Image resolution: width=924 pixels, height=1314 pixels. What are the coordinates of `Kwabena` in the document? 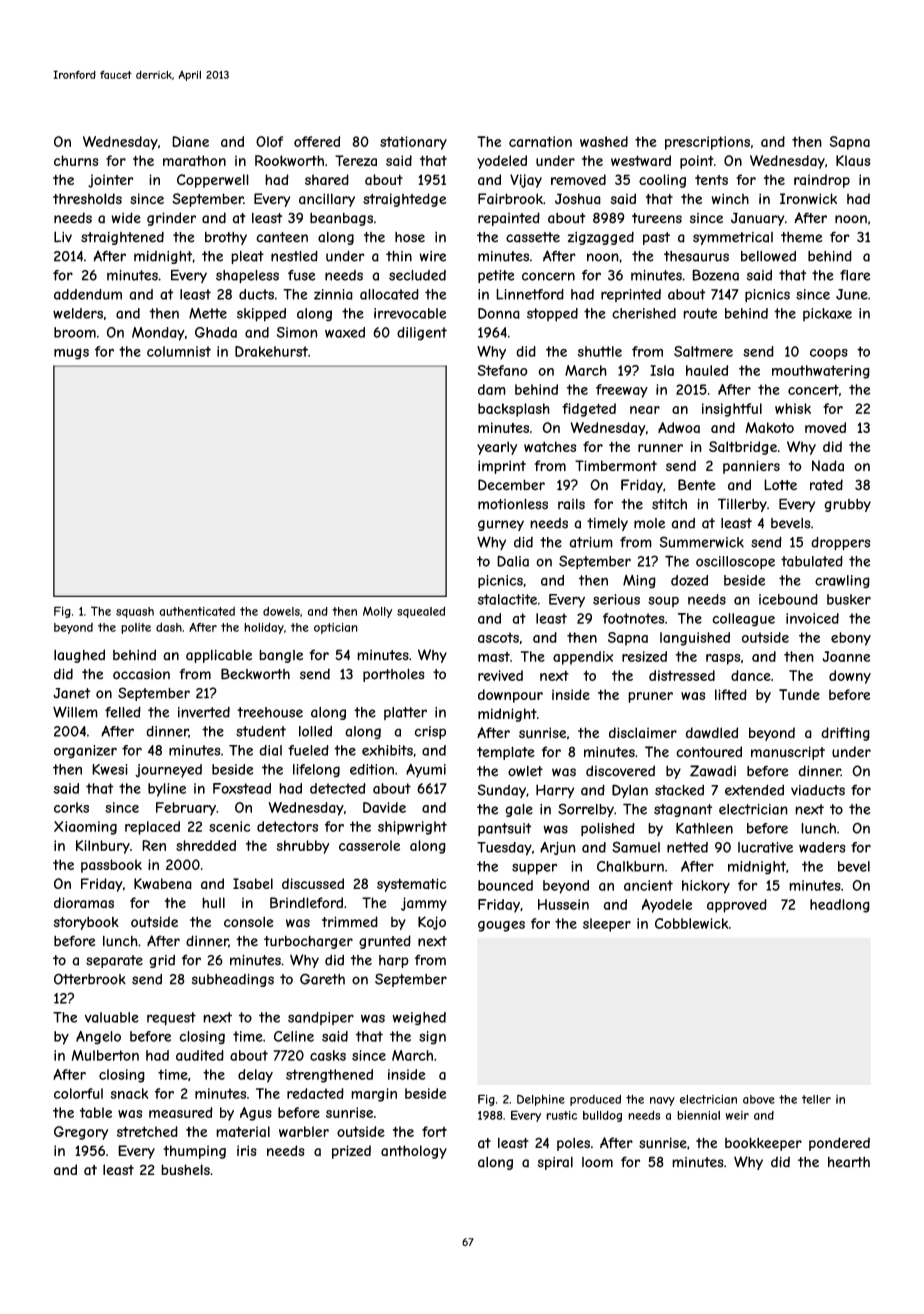 It's located at (163, 883).
